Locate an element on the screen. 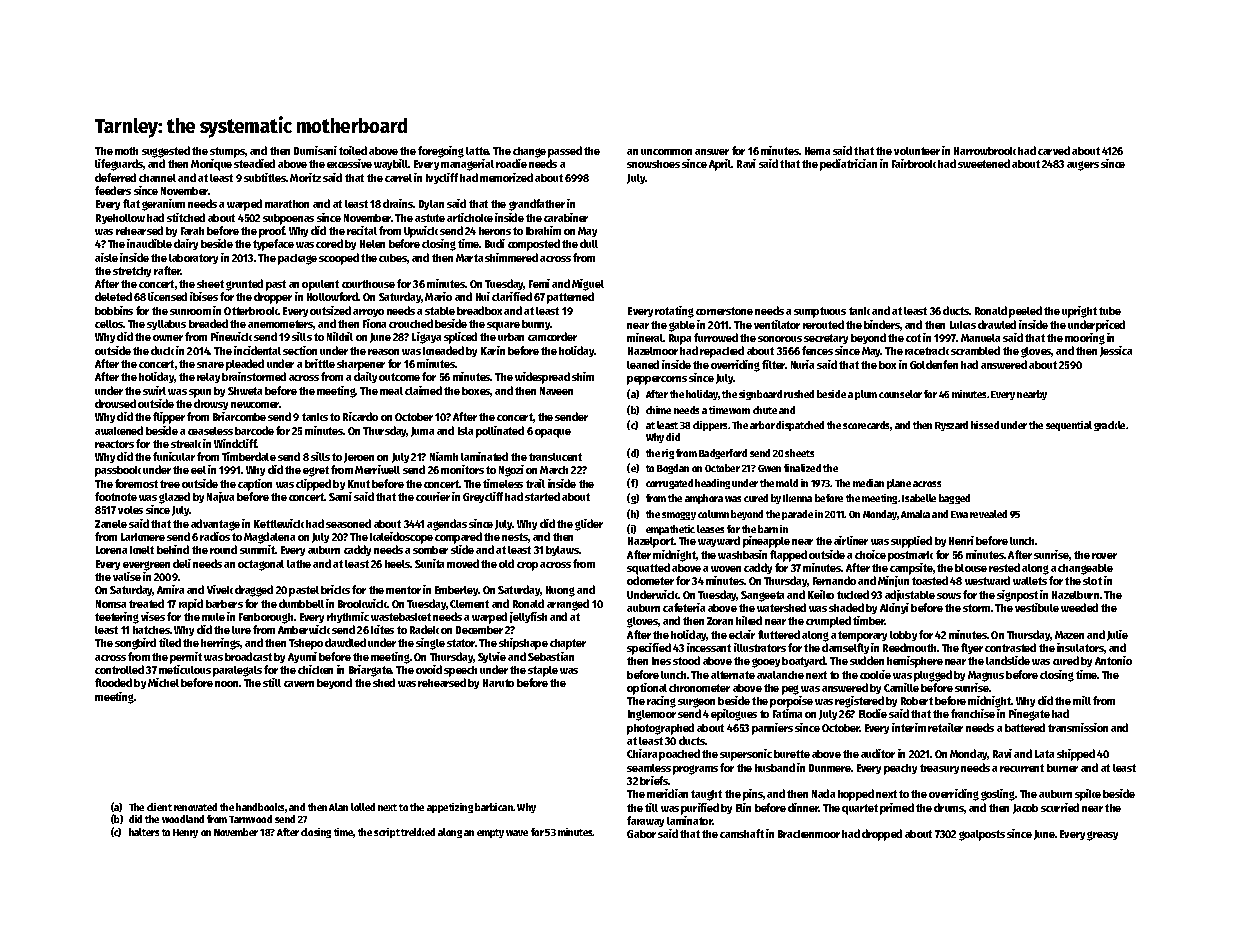 The height and width of the screenshot is (952, 1233). halters is located at coordinates (144, 832).
